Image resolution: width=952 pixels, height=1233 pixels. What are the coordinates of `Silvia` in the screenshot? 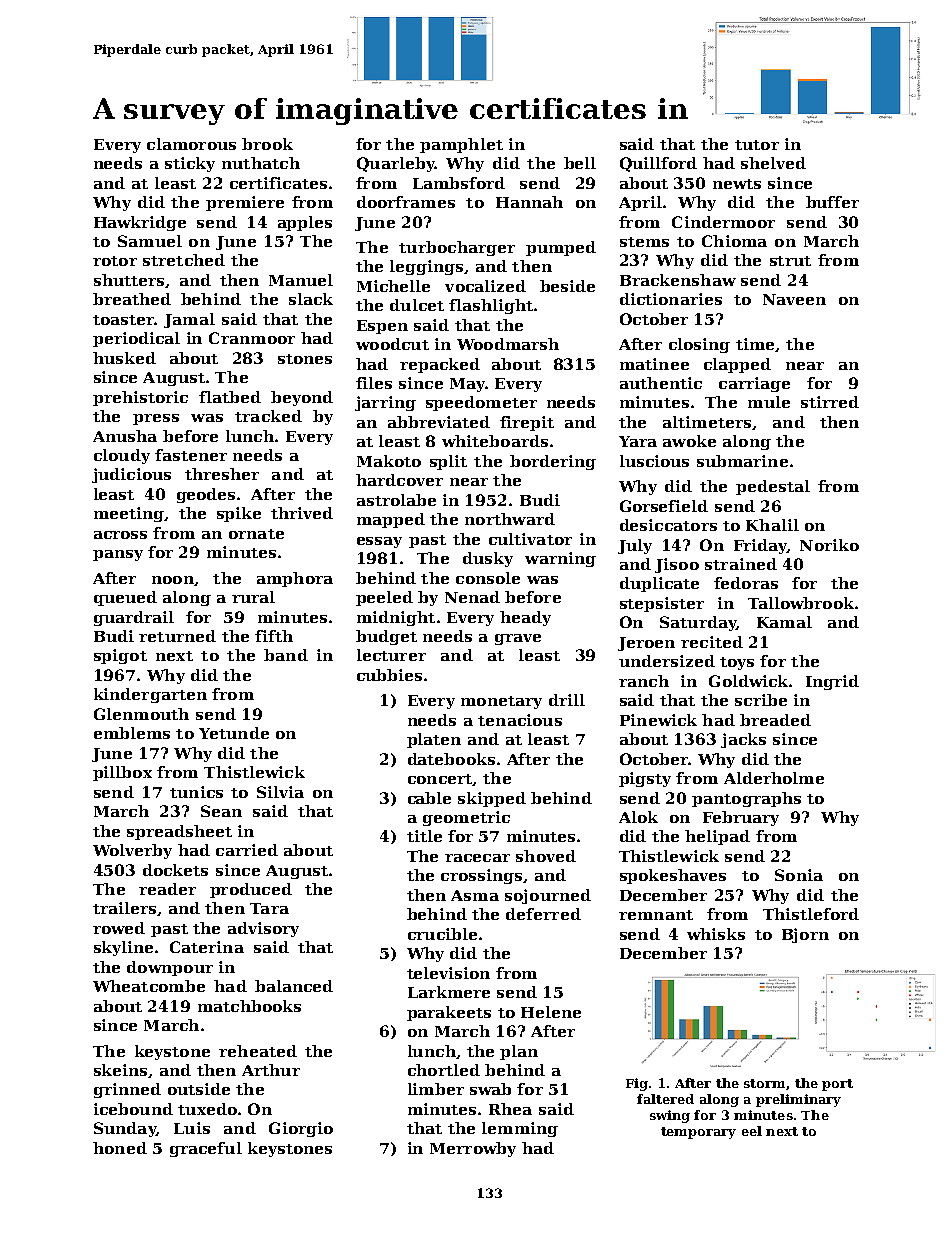 It's located at (280, 792).
